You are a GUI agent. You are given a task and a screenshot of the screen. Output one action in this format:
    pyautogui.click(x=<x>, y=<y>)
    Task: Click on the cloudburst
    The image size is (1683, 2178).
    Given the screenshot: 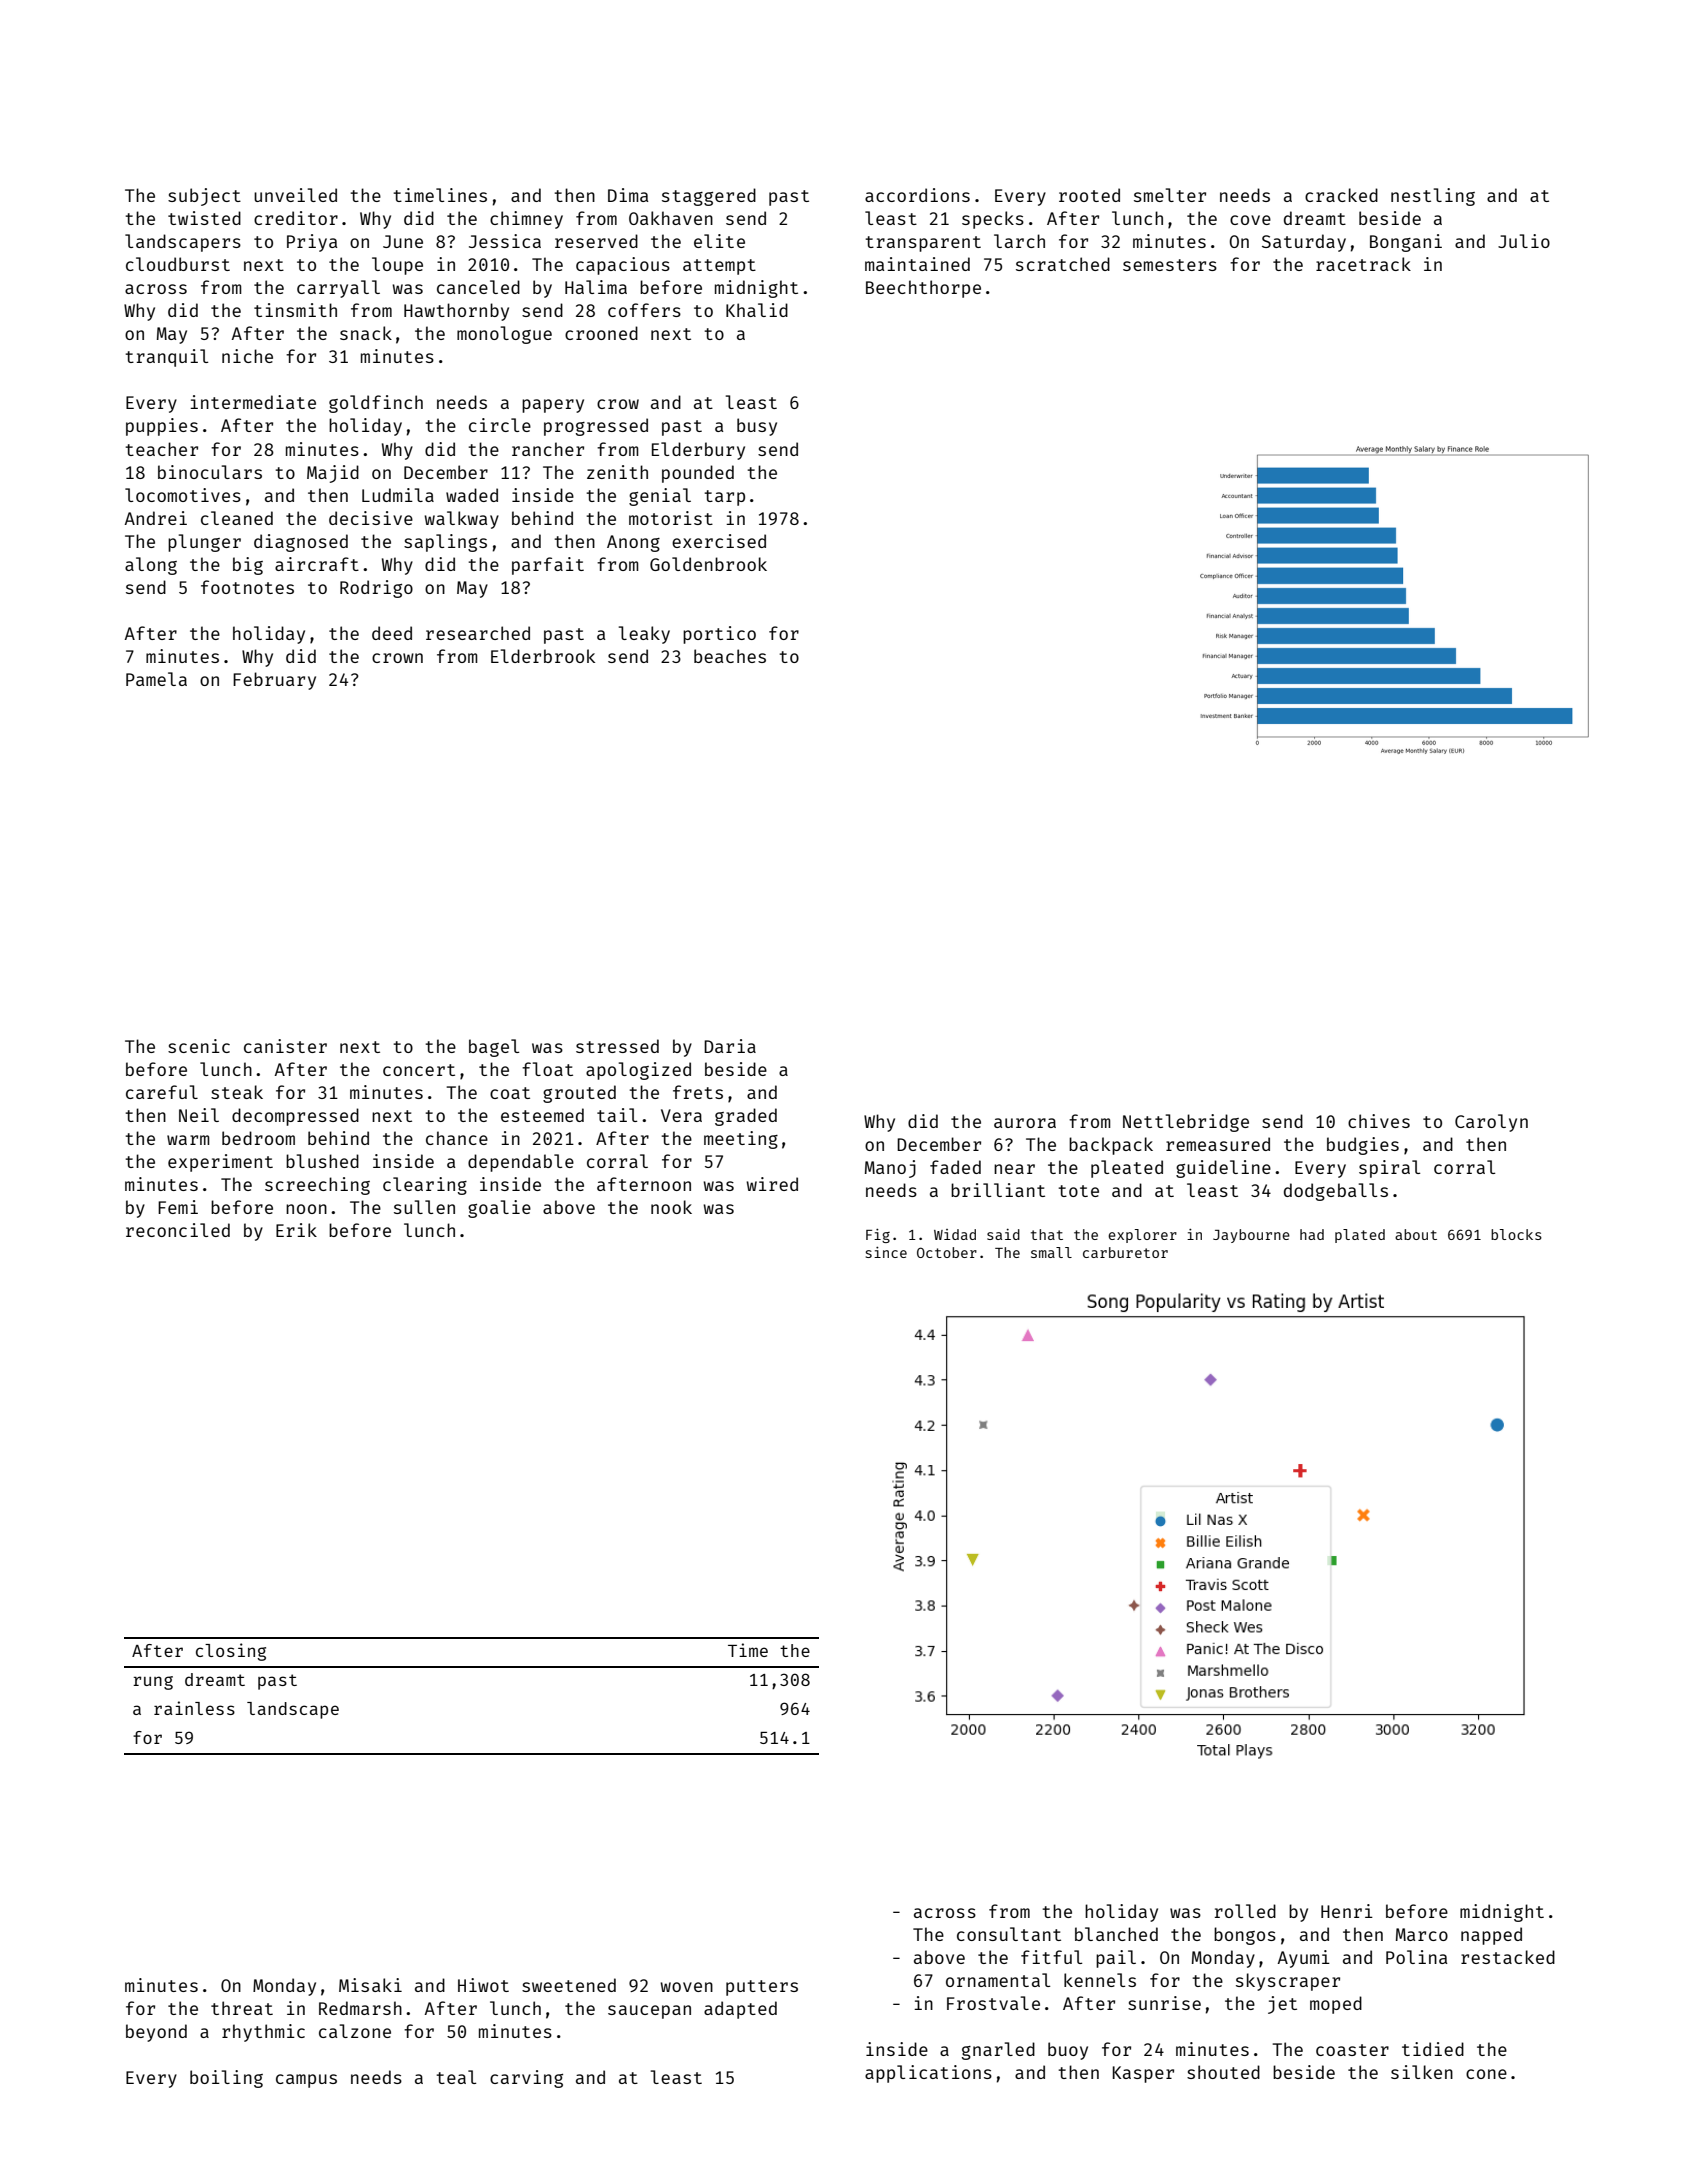 What is the action you would take?
    pyautogui.click(x=178, y=264)
